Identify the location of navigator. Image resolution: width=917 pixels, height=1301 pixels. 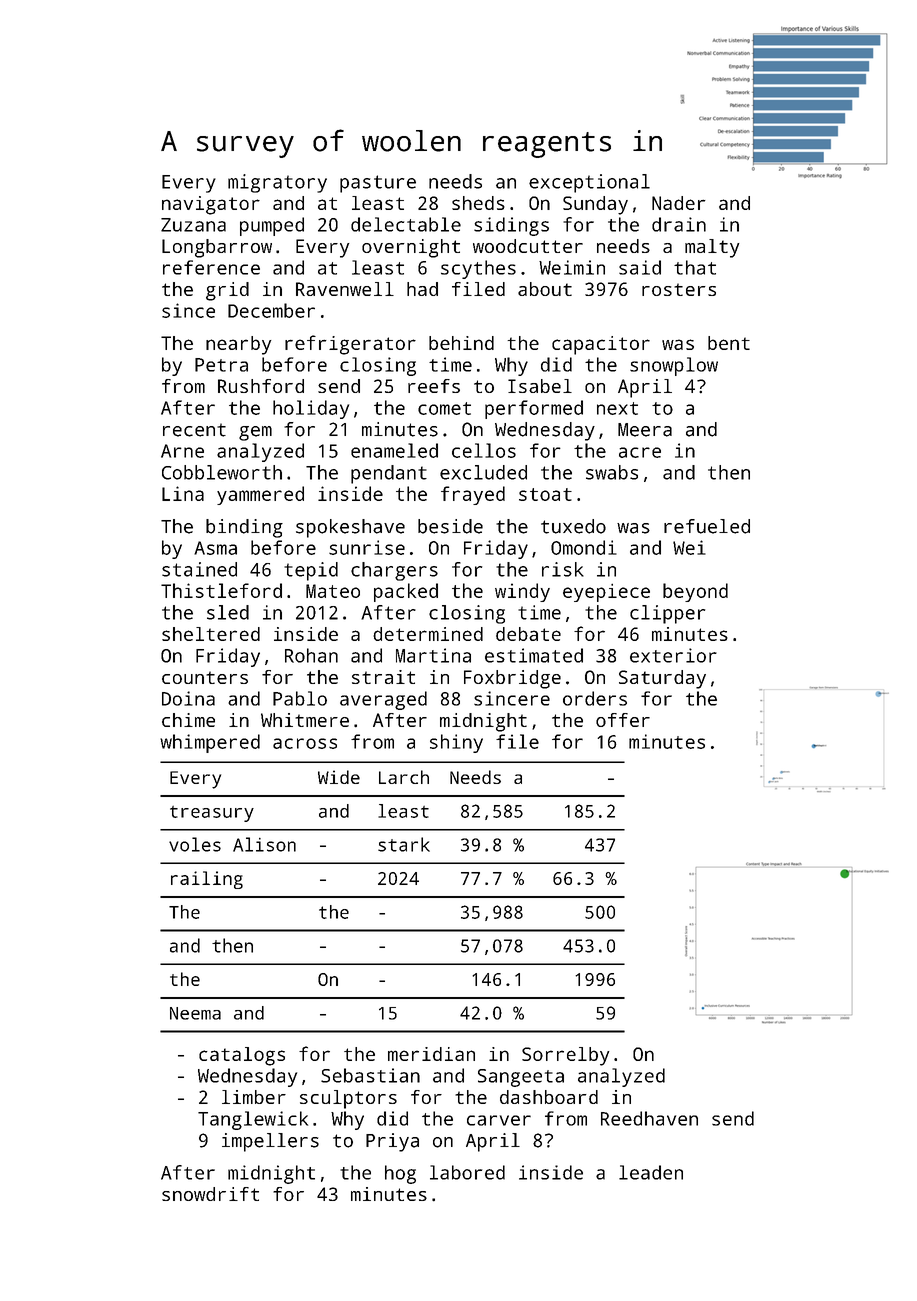
(211, 205).
